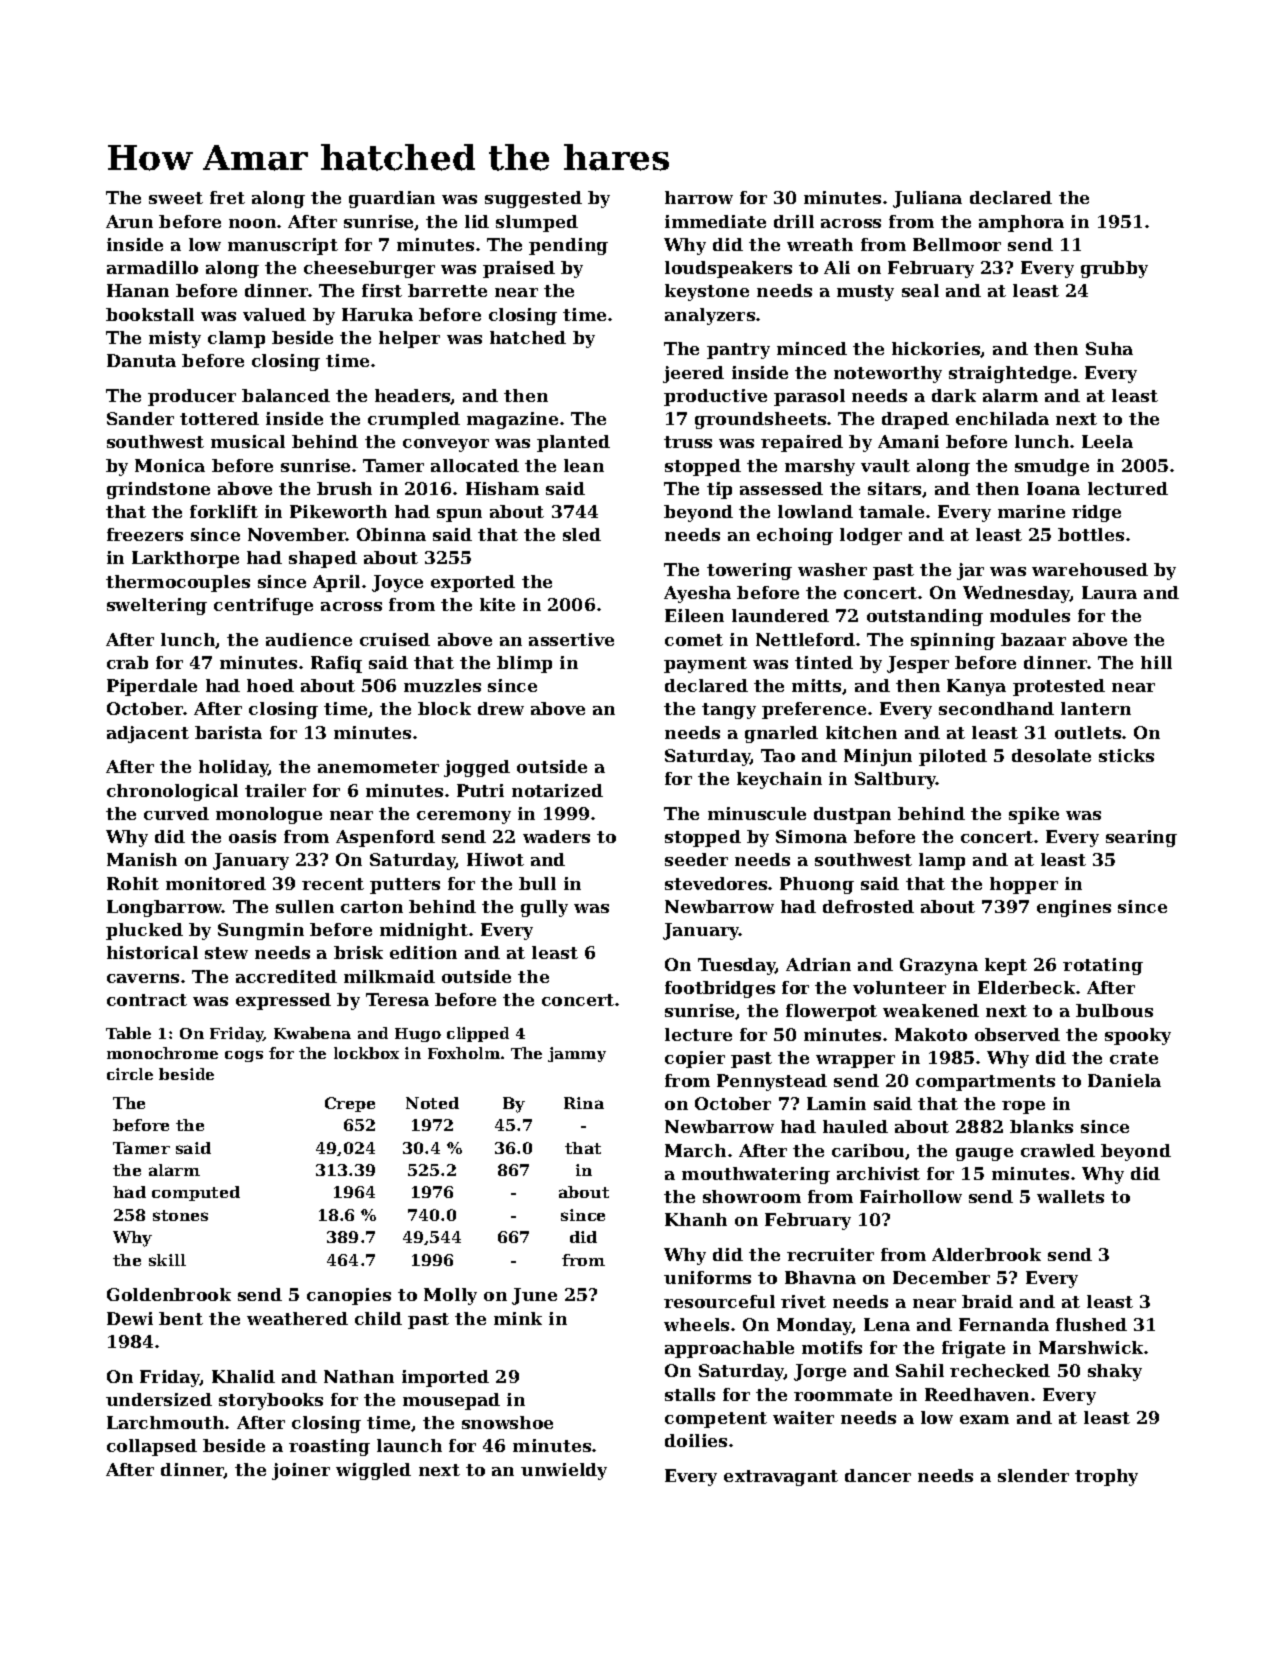 This screenshot has width=1286, height=1664. What do you see at coordinates (696, 1219) in the screenshot?
I see `Khanh` at bounding box center [696, 1219].
